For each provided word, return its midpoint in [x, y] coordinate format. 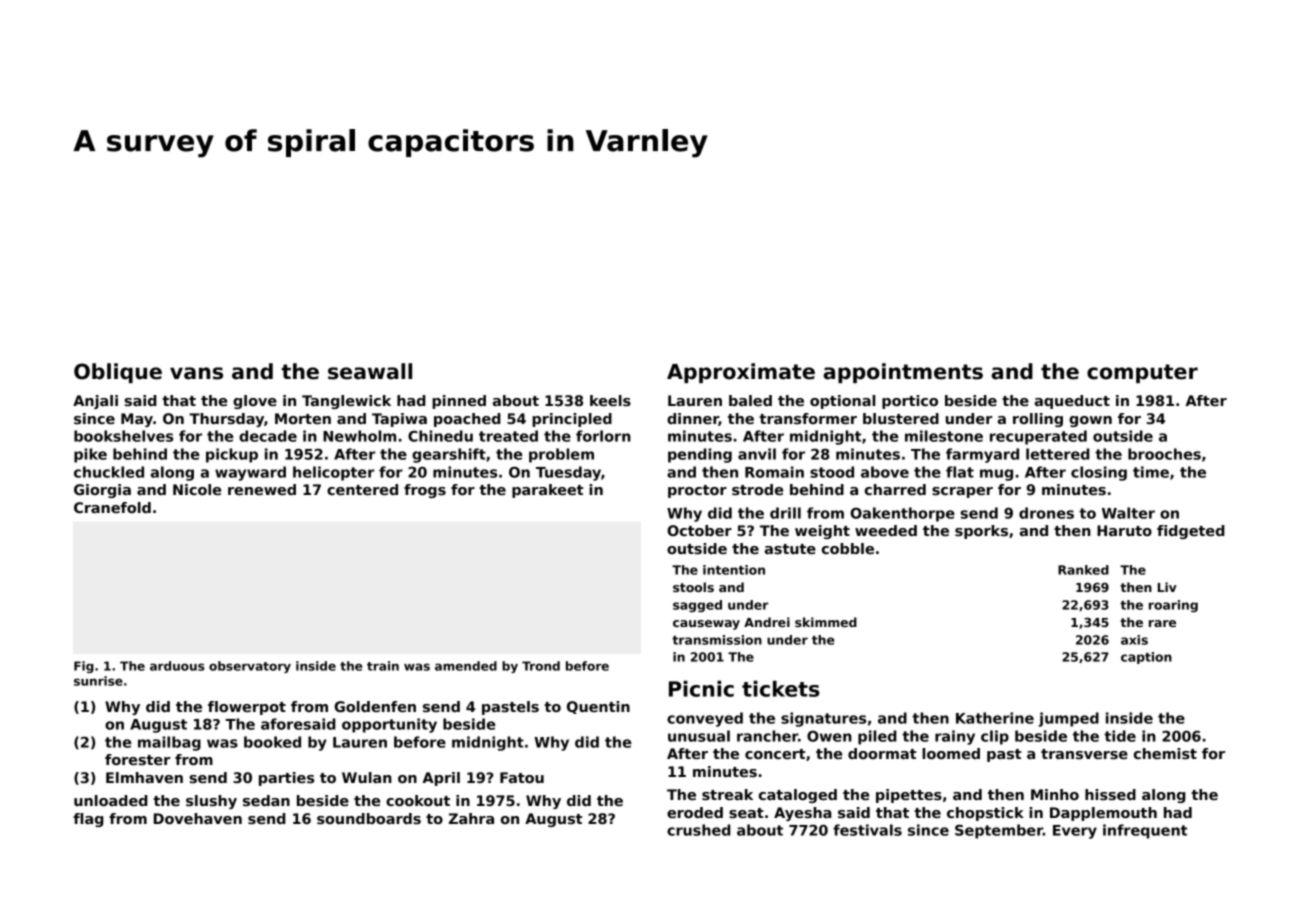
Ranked [1083, 570]
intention [734, 570]
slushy [211, 802]
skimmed [826, 622]
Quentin [598, 707]
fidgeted [1191, 532]
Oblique [118, 373]
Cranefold [112, 507]
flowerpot [247, 708]
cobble [848, 548]
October [699, 530]
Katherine [995, 718]
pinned [459, 402]
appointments [903, 373]
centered [362, 489]
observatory [250, 667]
